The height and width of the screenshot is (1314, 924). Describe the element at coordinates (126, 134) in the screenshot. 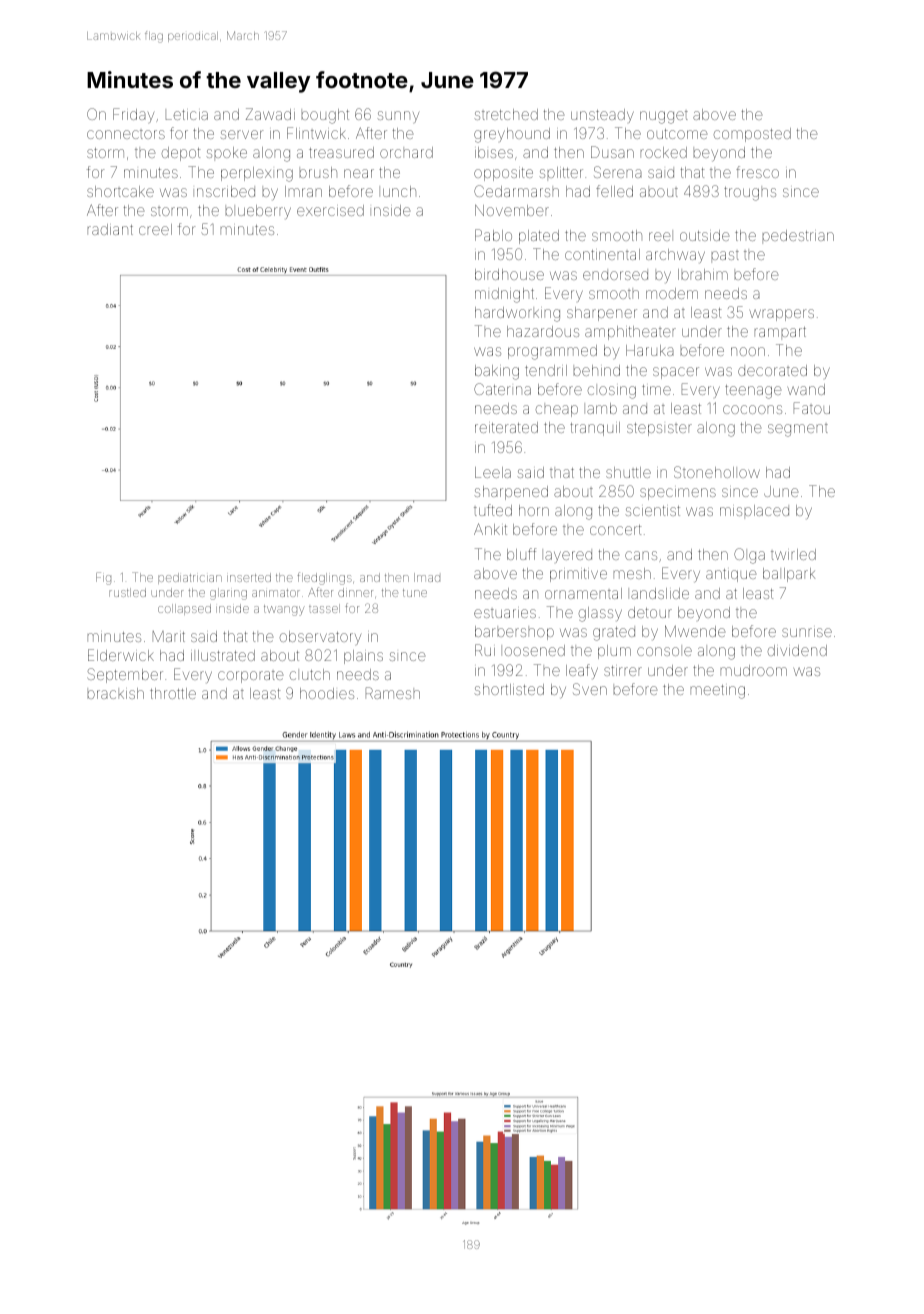

I see `connectors` at that location.
